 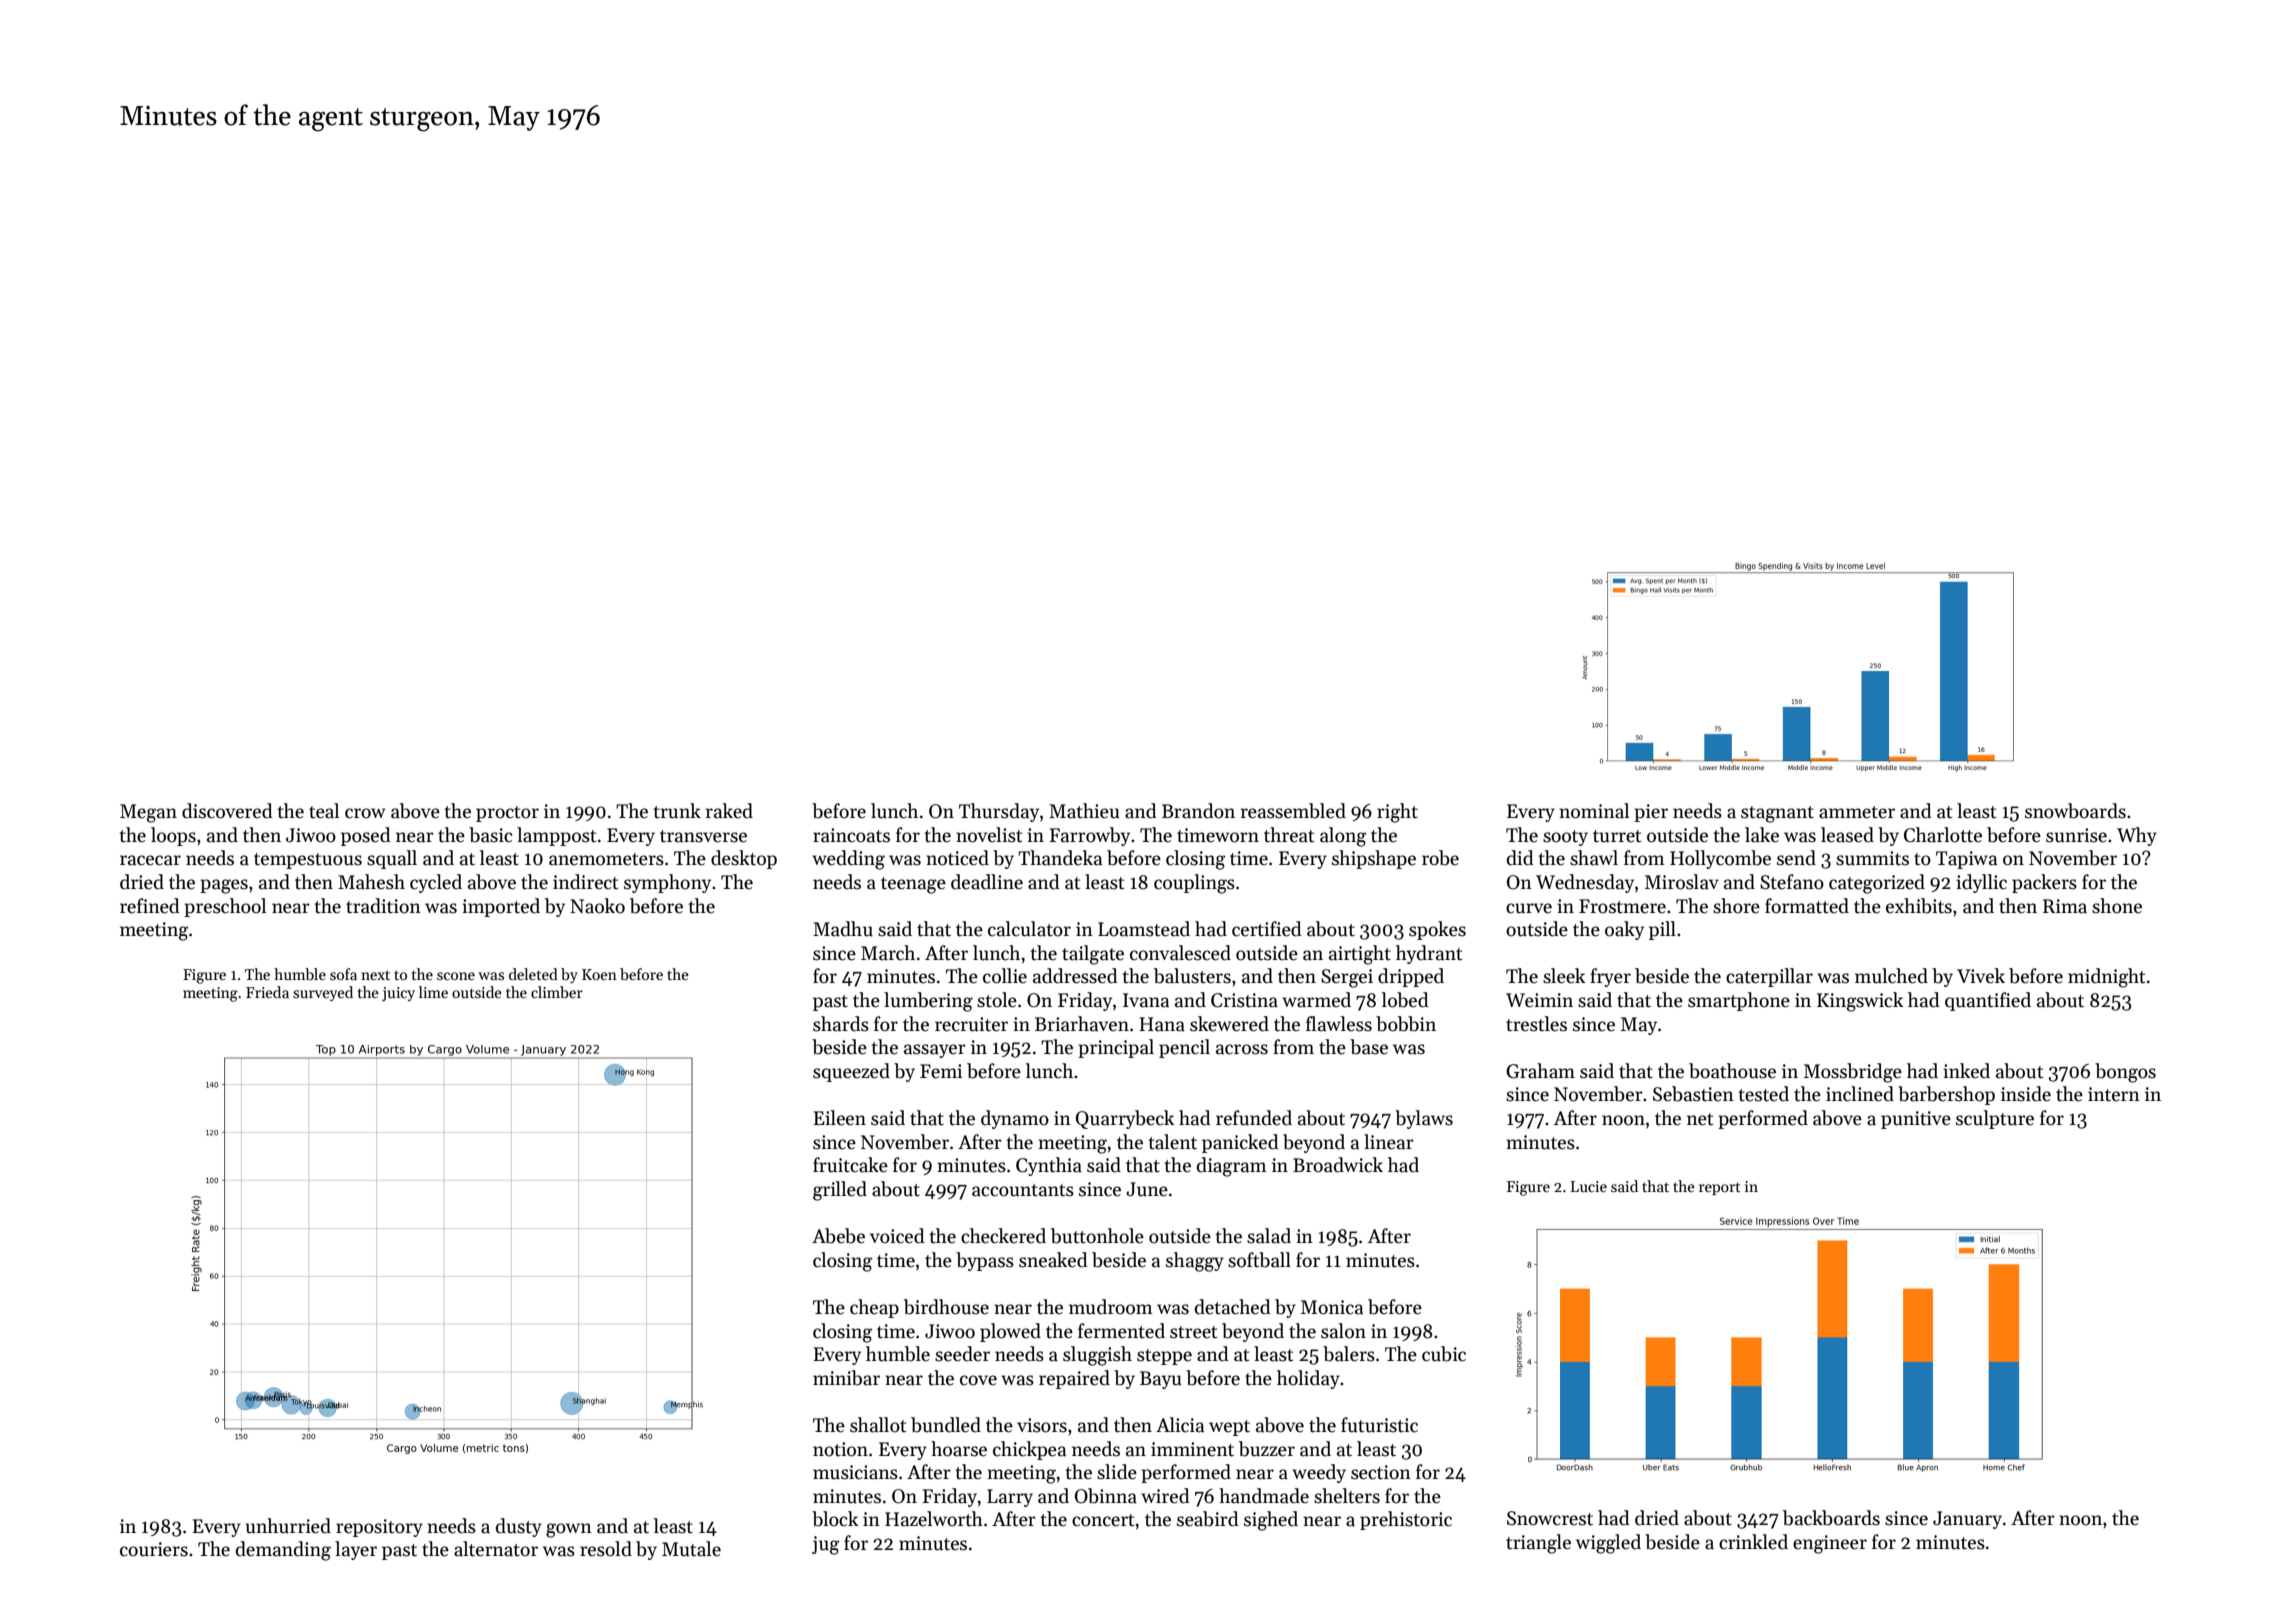 I want to click on diagram, so click(x=1232, y=1167).
